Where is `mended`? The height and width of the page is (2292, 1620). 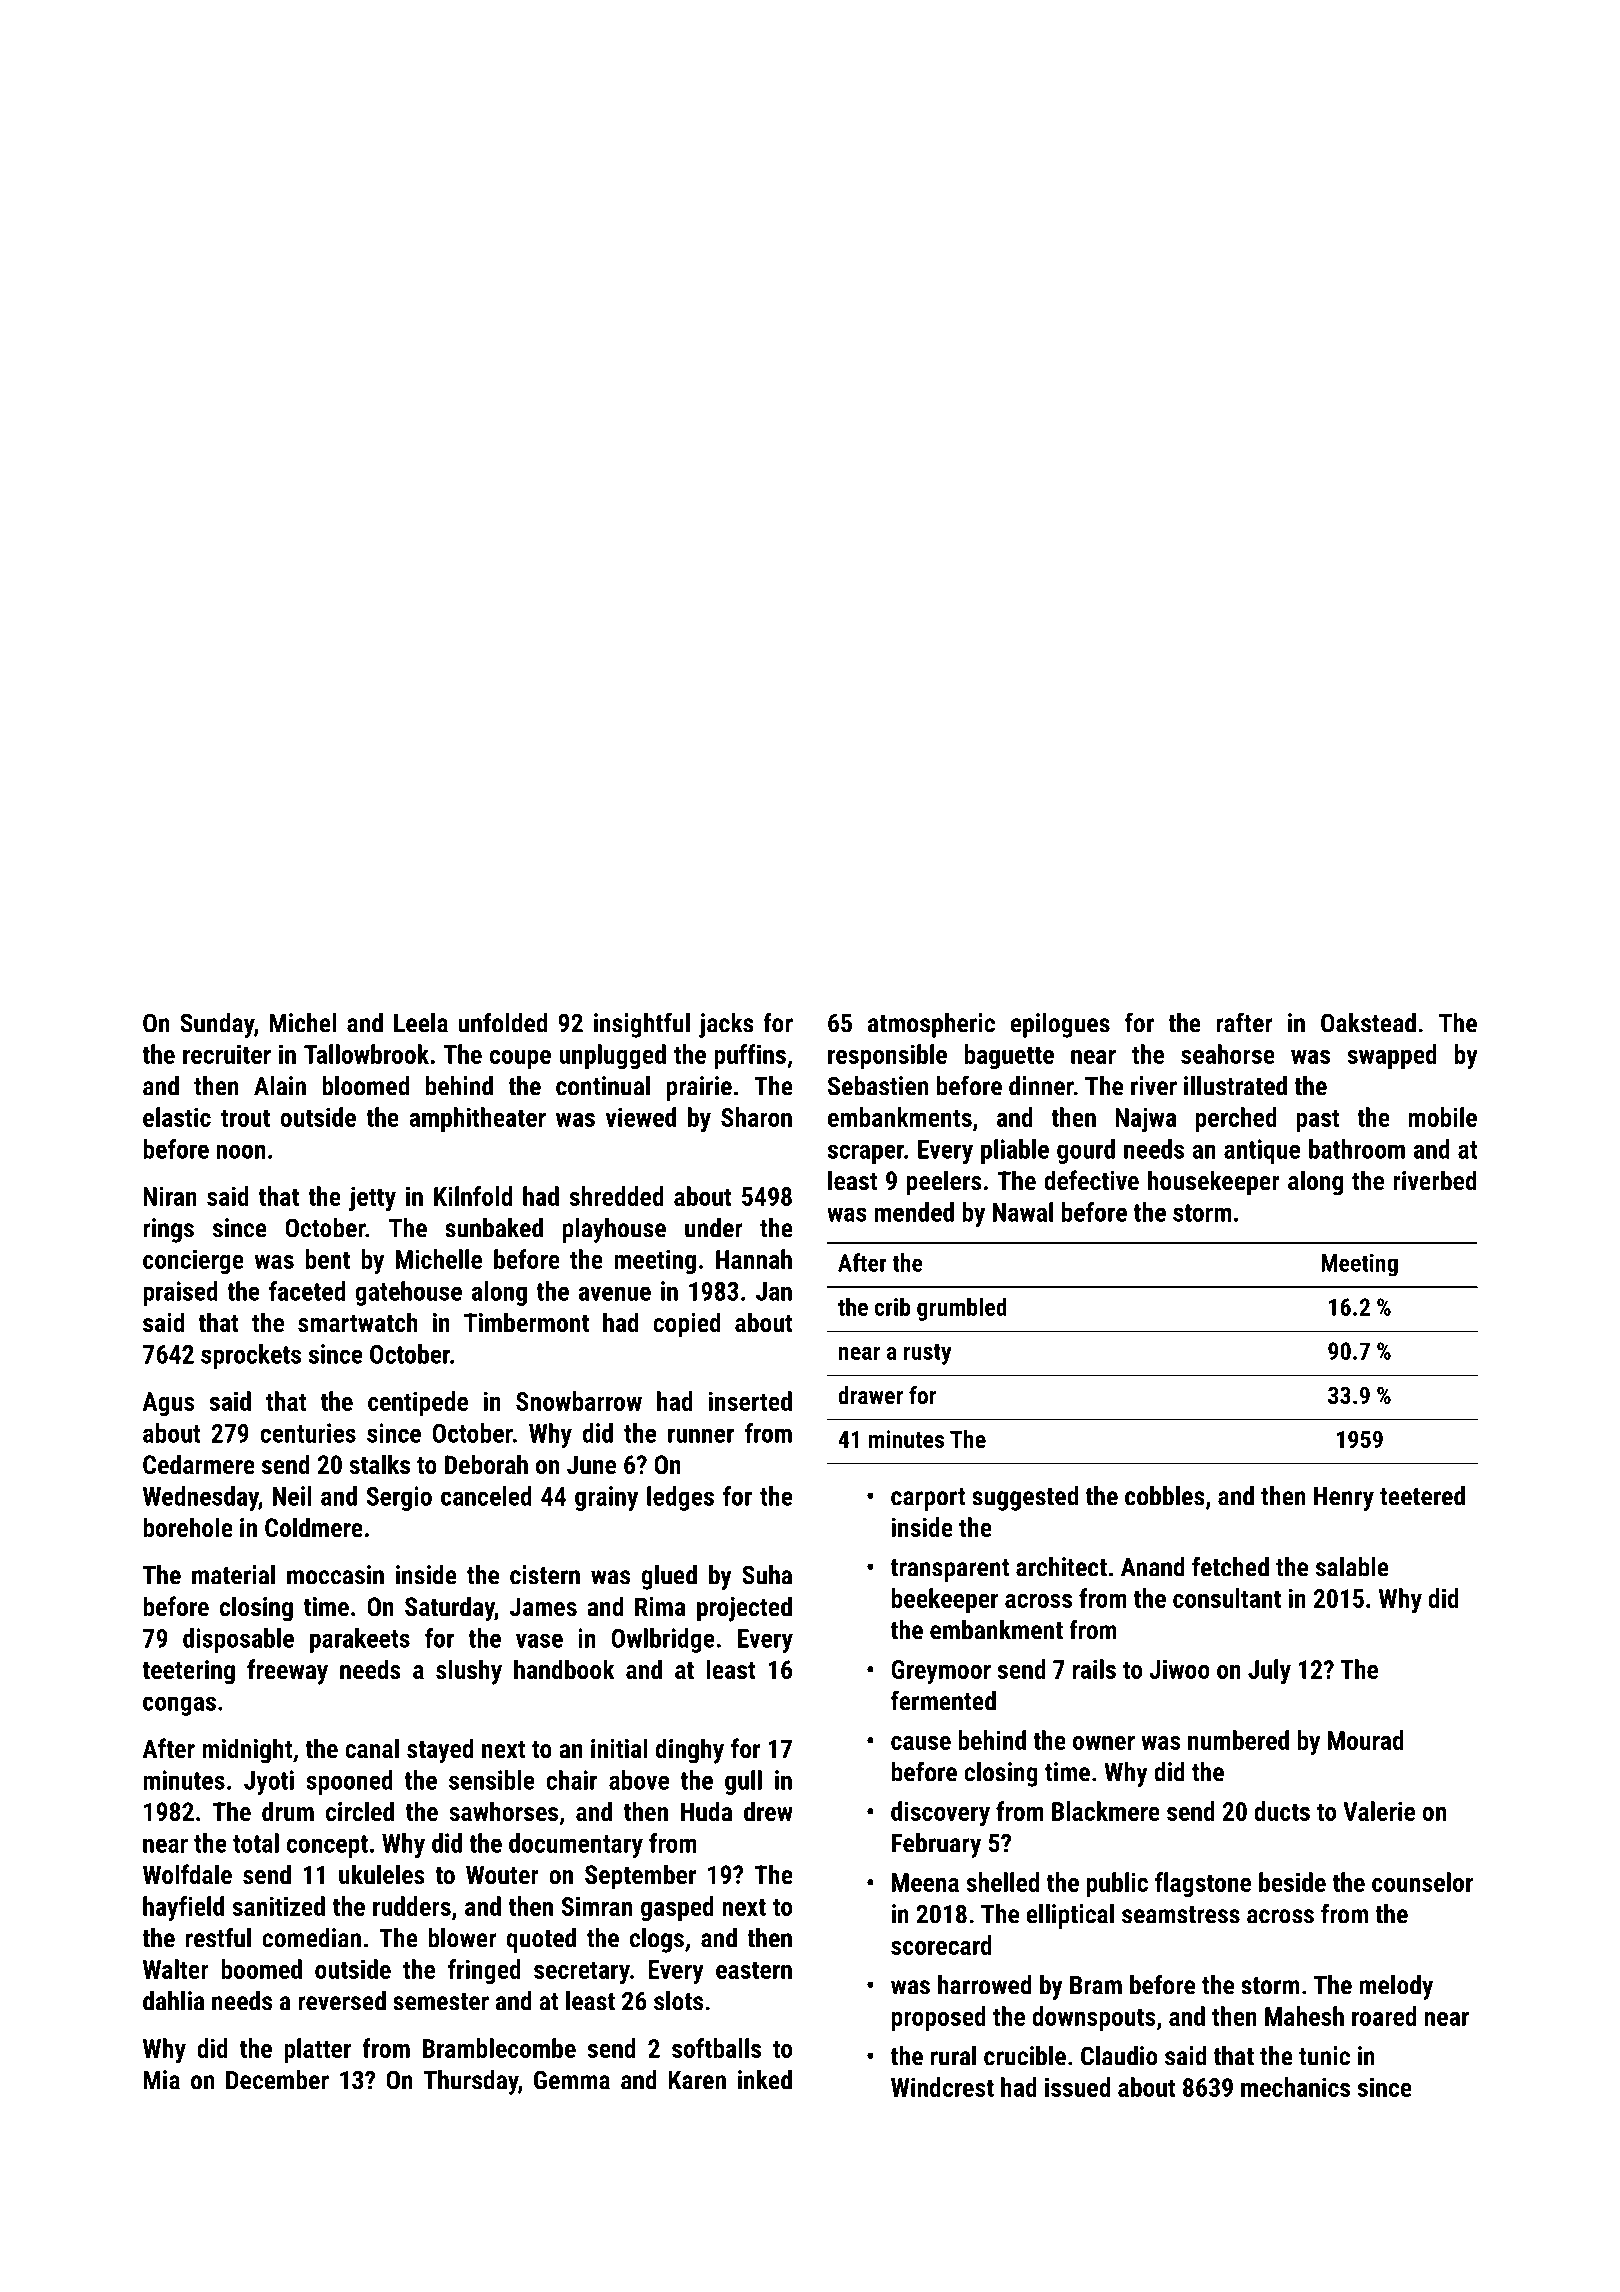
mended is located at coordinates (914, 1212).
